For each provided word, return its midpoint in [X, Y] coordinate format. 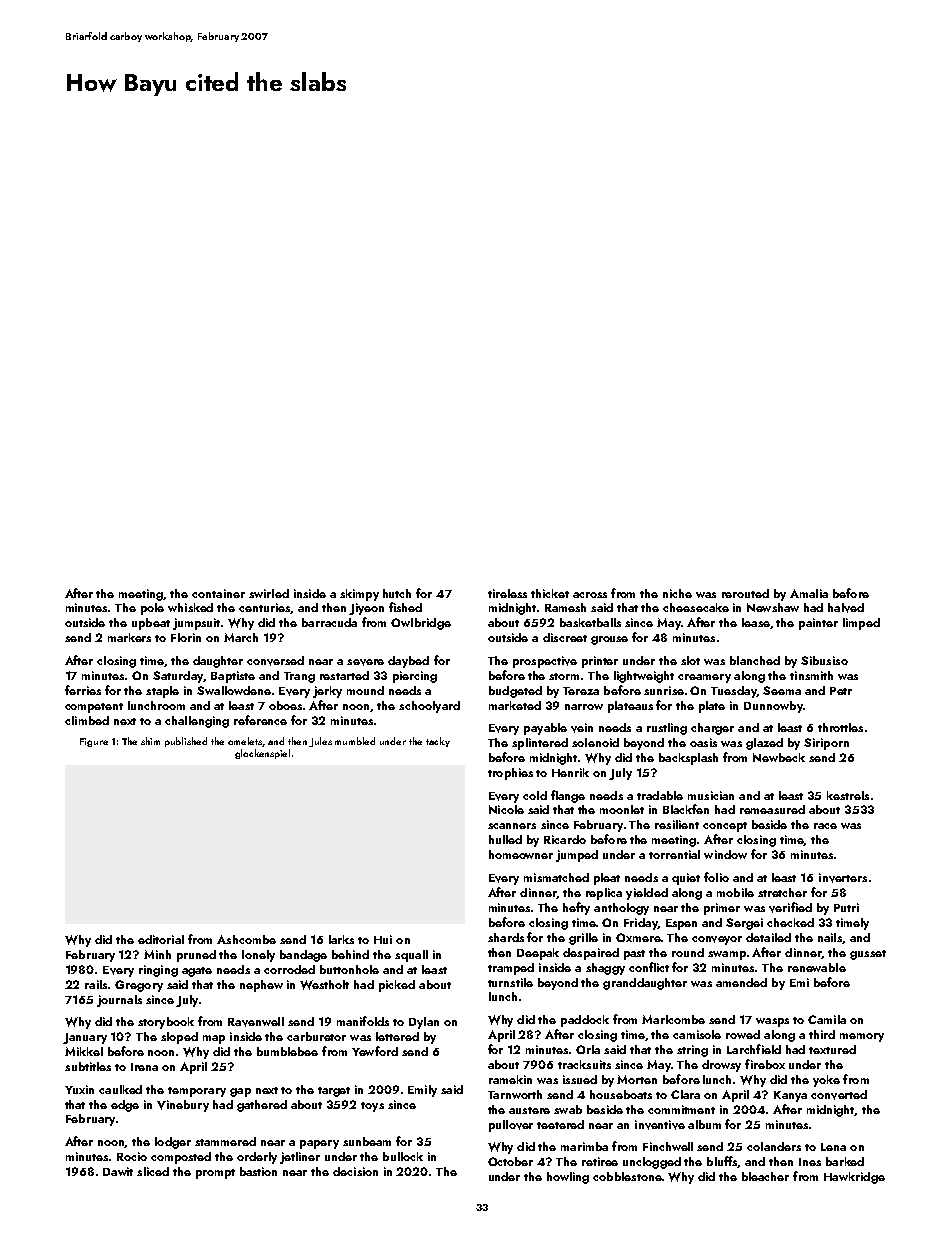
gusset [868, 955]
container [218, 593]
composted [181, 1158]
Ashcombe [246, 939]
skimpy [359, 595]
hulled [505, 839]
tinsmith [811, 675]
